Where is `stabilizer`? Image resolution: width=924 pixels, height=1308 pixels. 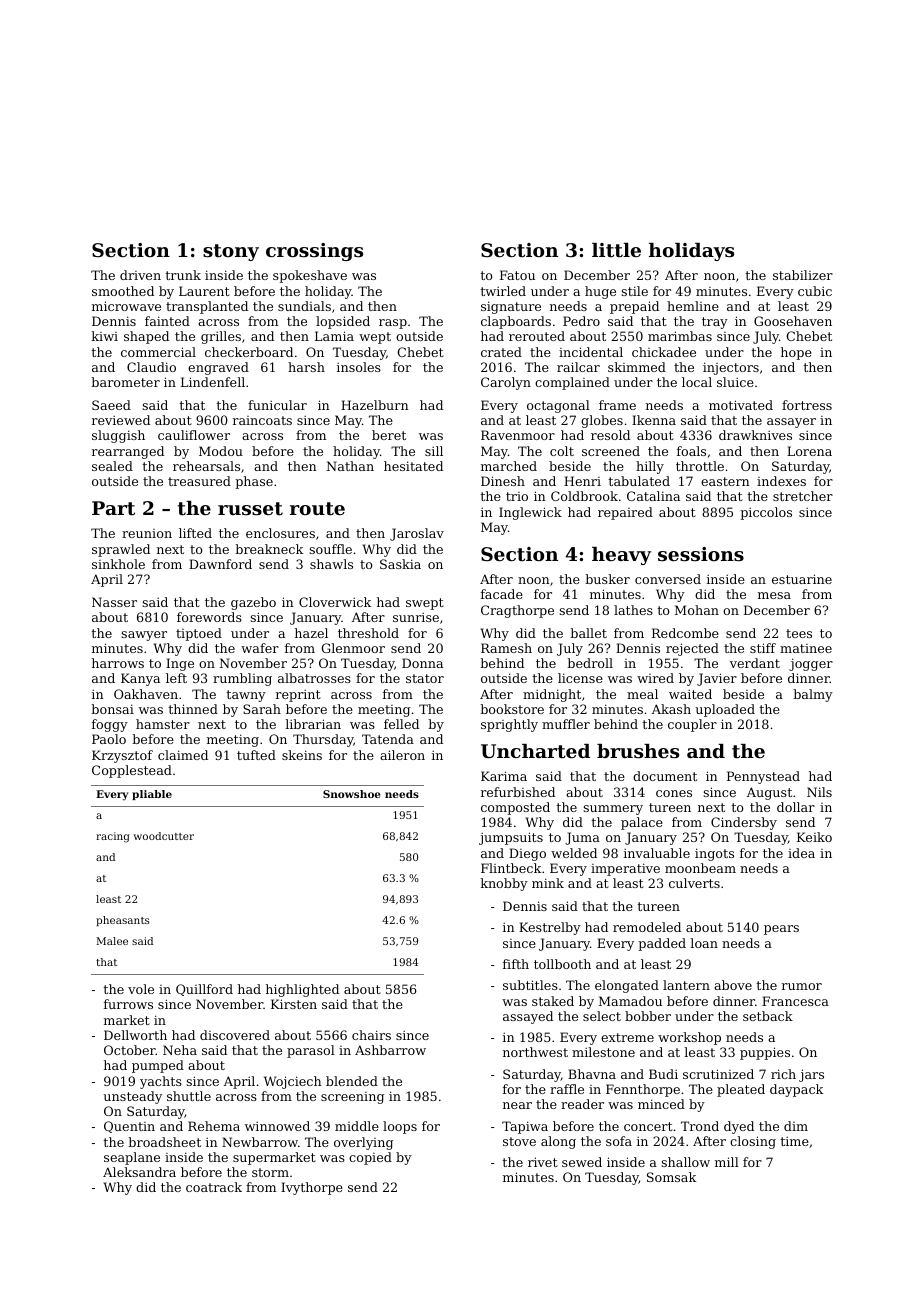 stabilizer is located at coordinates (803, 275).
